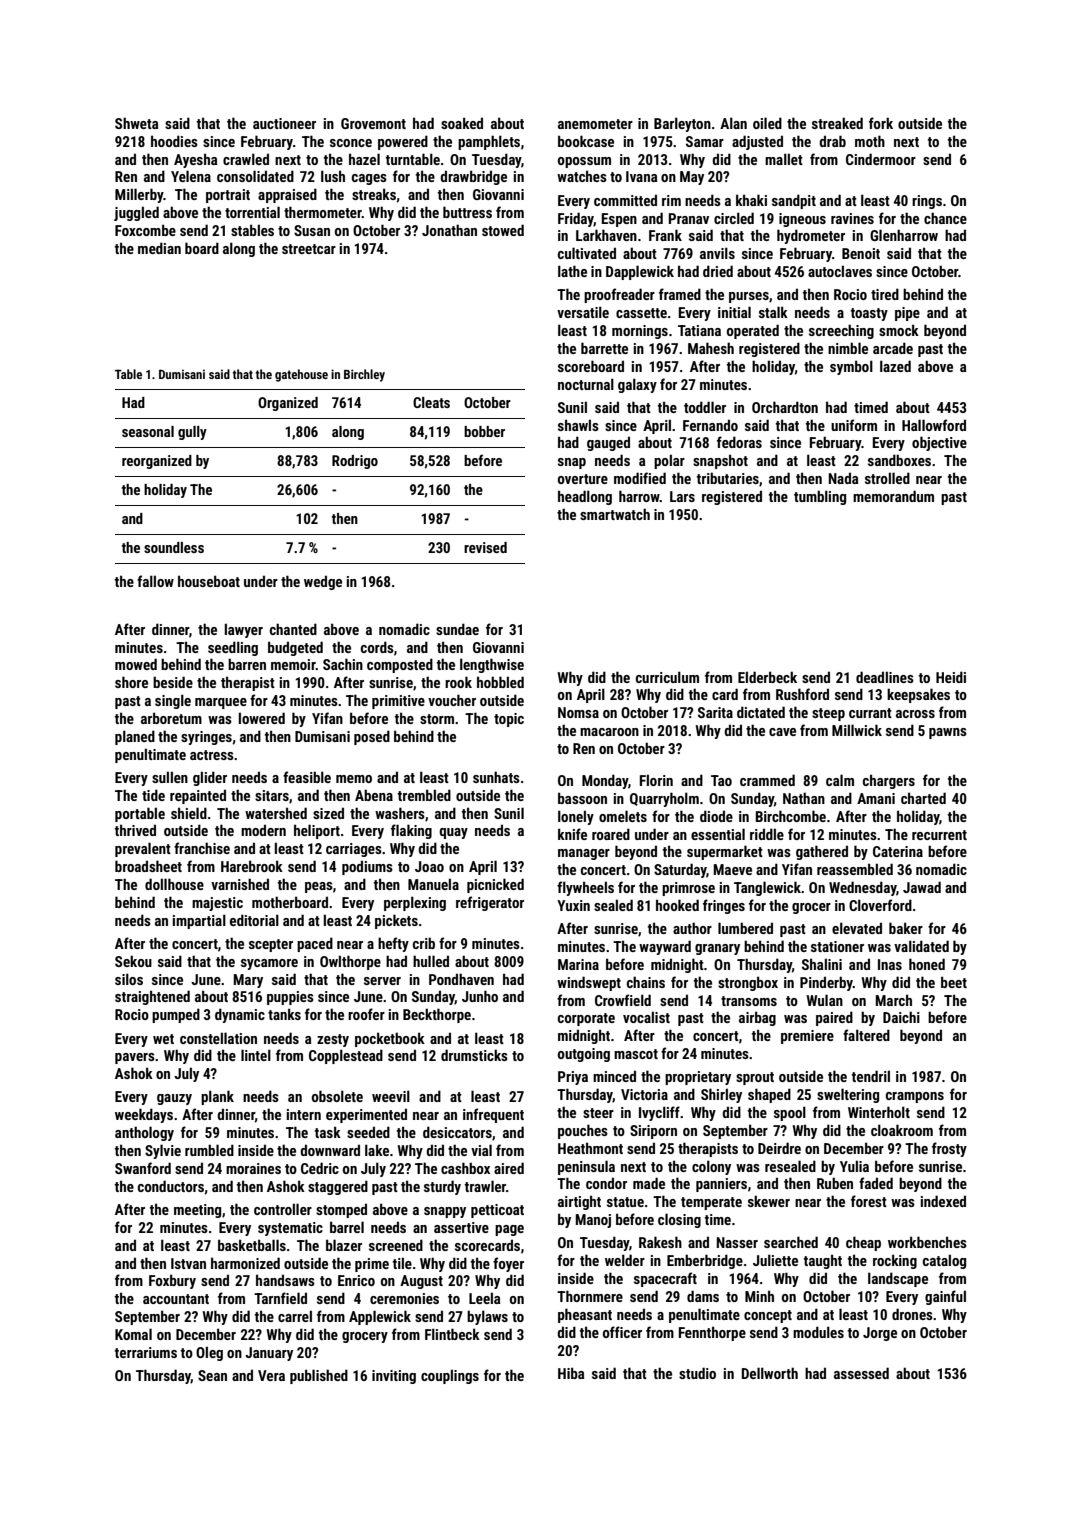  Describe the element at coordinates (136, 123) in the screenshot. I see `Shweta` at that location.
